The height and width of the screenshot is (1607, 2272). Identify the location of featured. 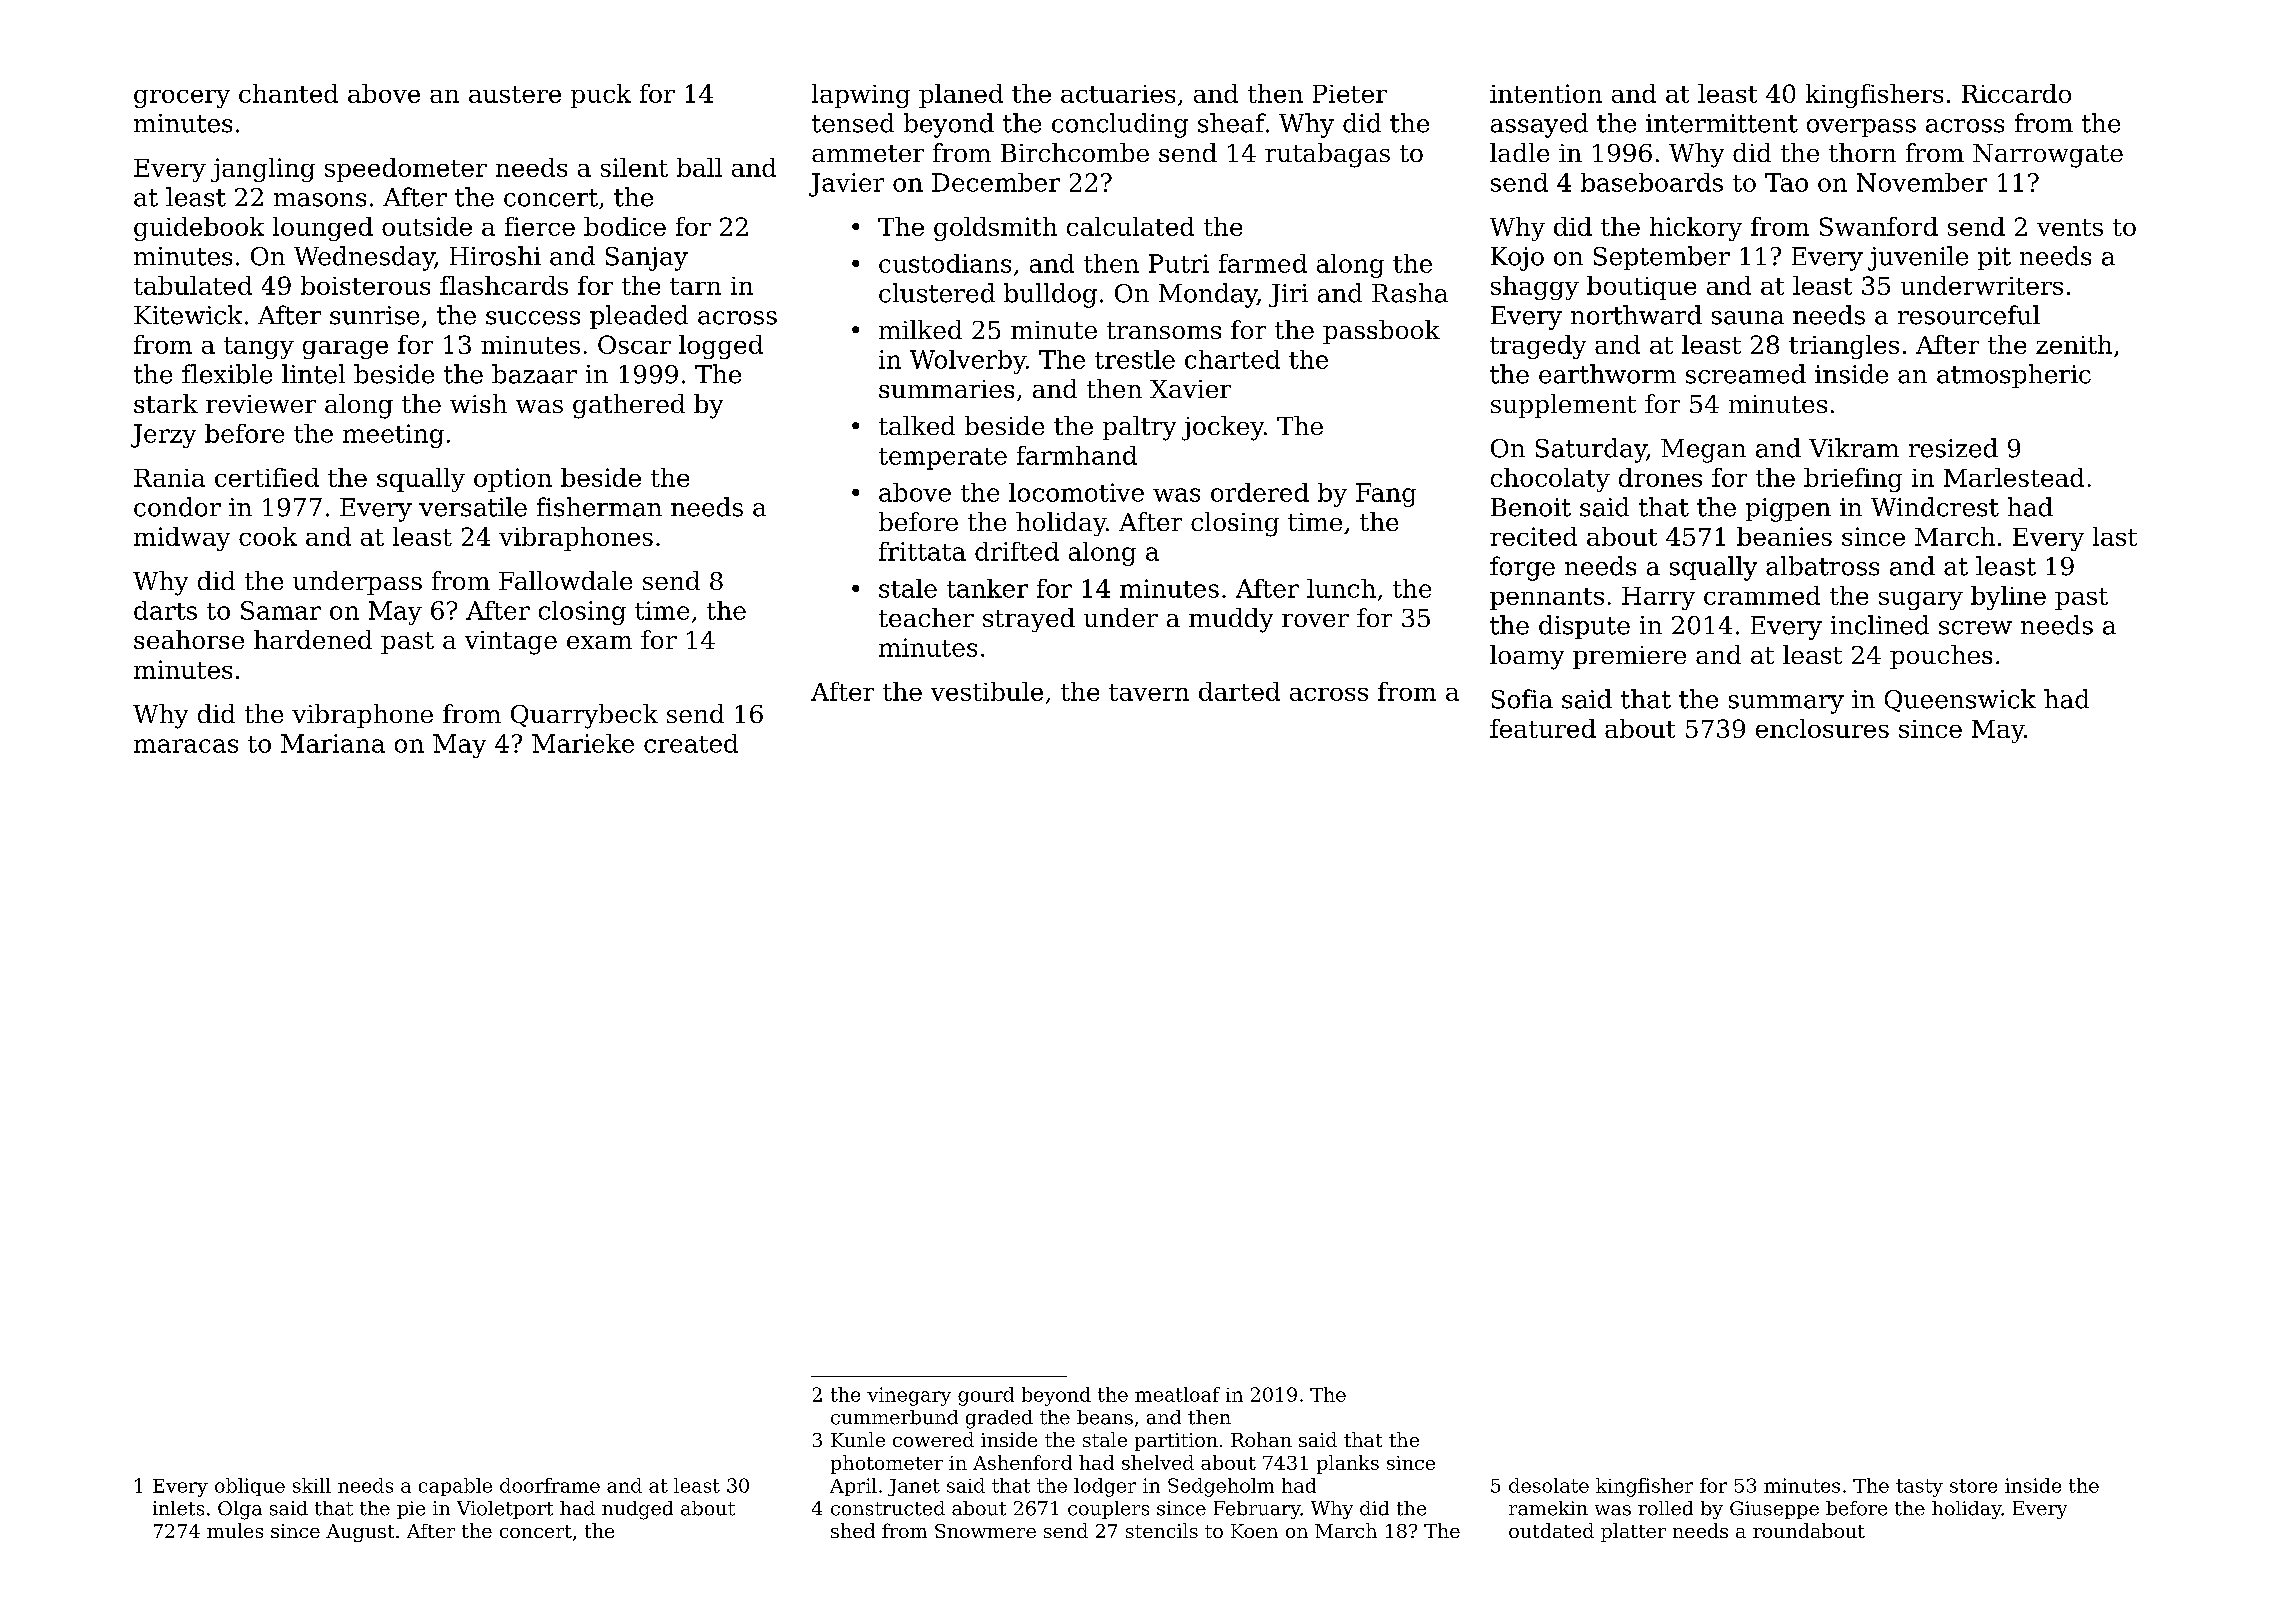
(1543, 728).
